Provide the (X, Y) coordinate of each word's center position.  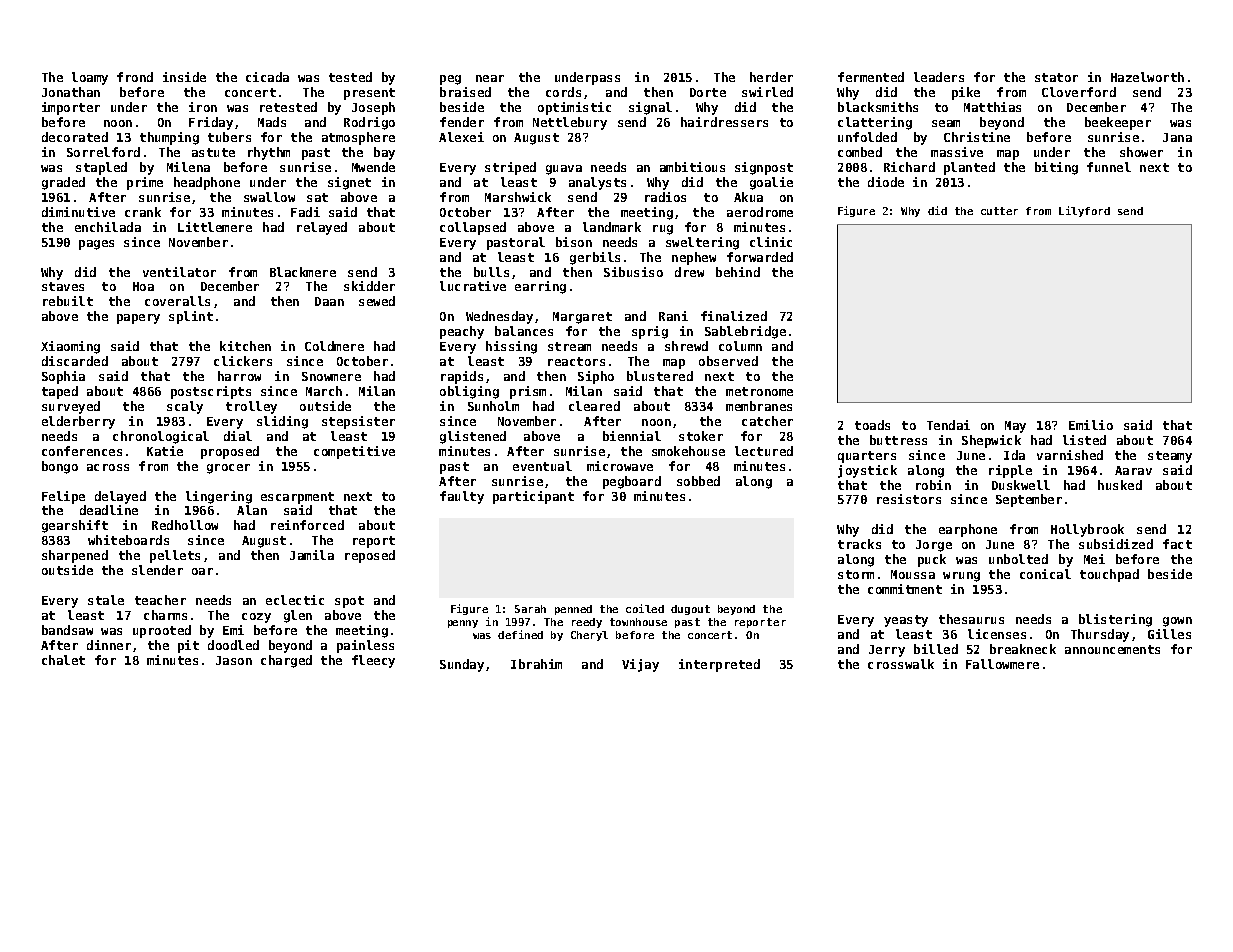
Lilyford (1084, 211)
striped (510, 168)
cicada (267, 77)
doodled (233, 645)
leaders (939, 77)
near (490, 78)
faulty (462, 497)
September (1029, 500)
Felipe (63, 497)
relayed (322, 228)
